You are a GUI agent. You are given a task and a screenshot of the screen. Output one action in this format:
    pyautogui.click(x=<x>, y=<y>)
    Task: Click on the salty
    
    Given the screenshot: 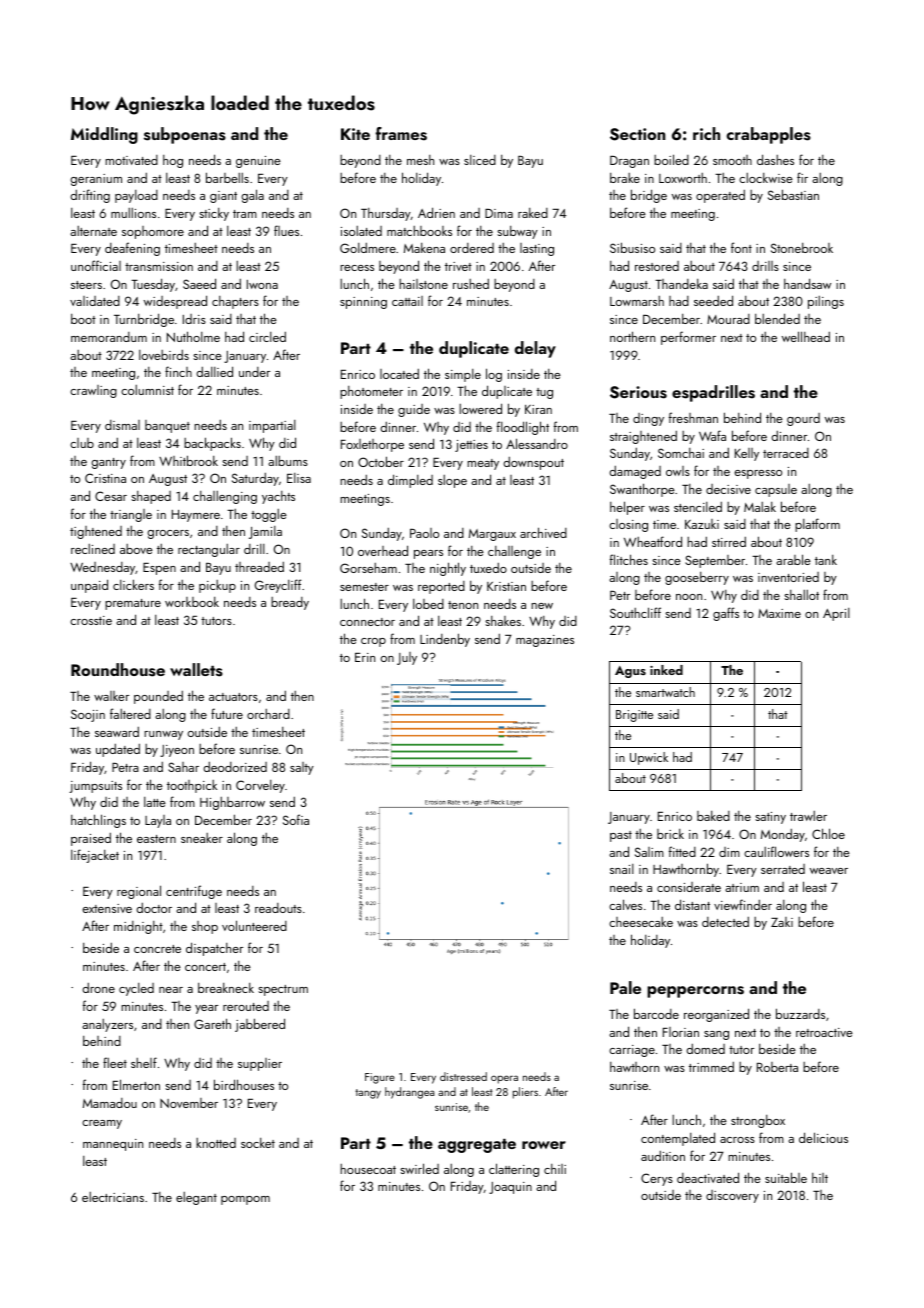 What is the action you would take?
    pyautogui.click(x=302, y=768)
